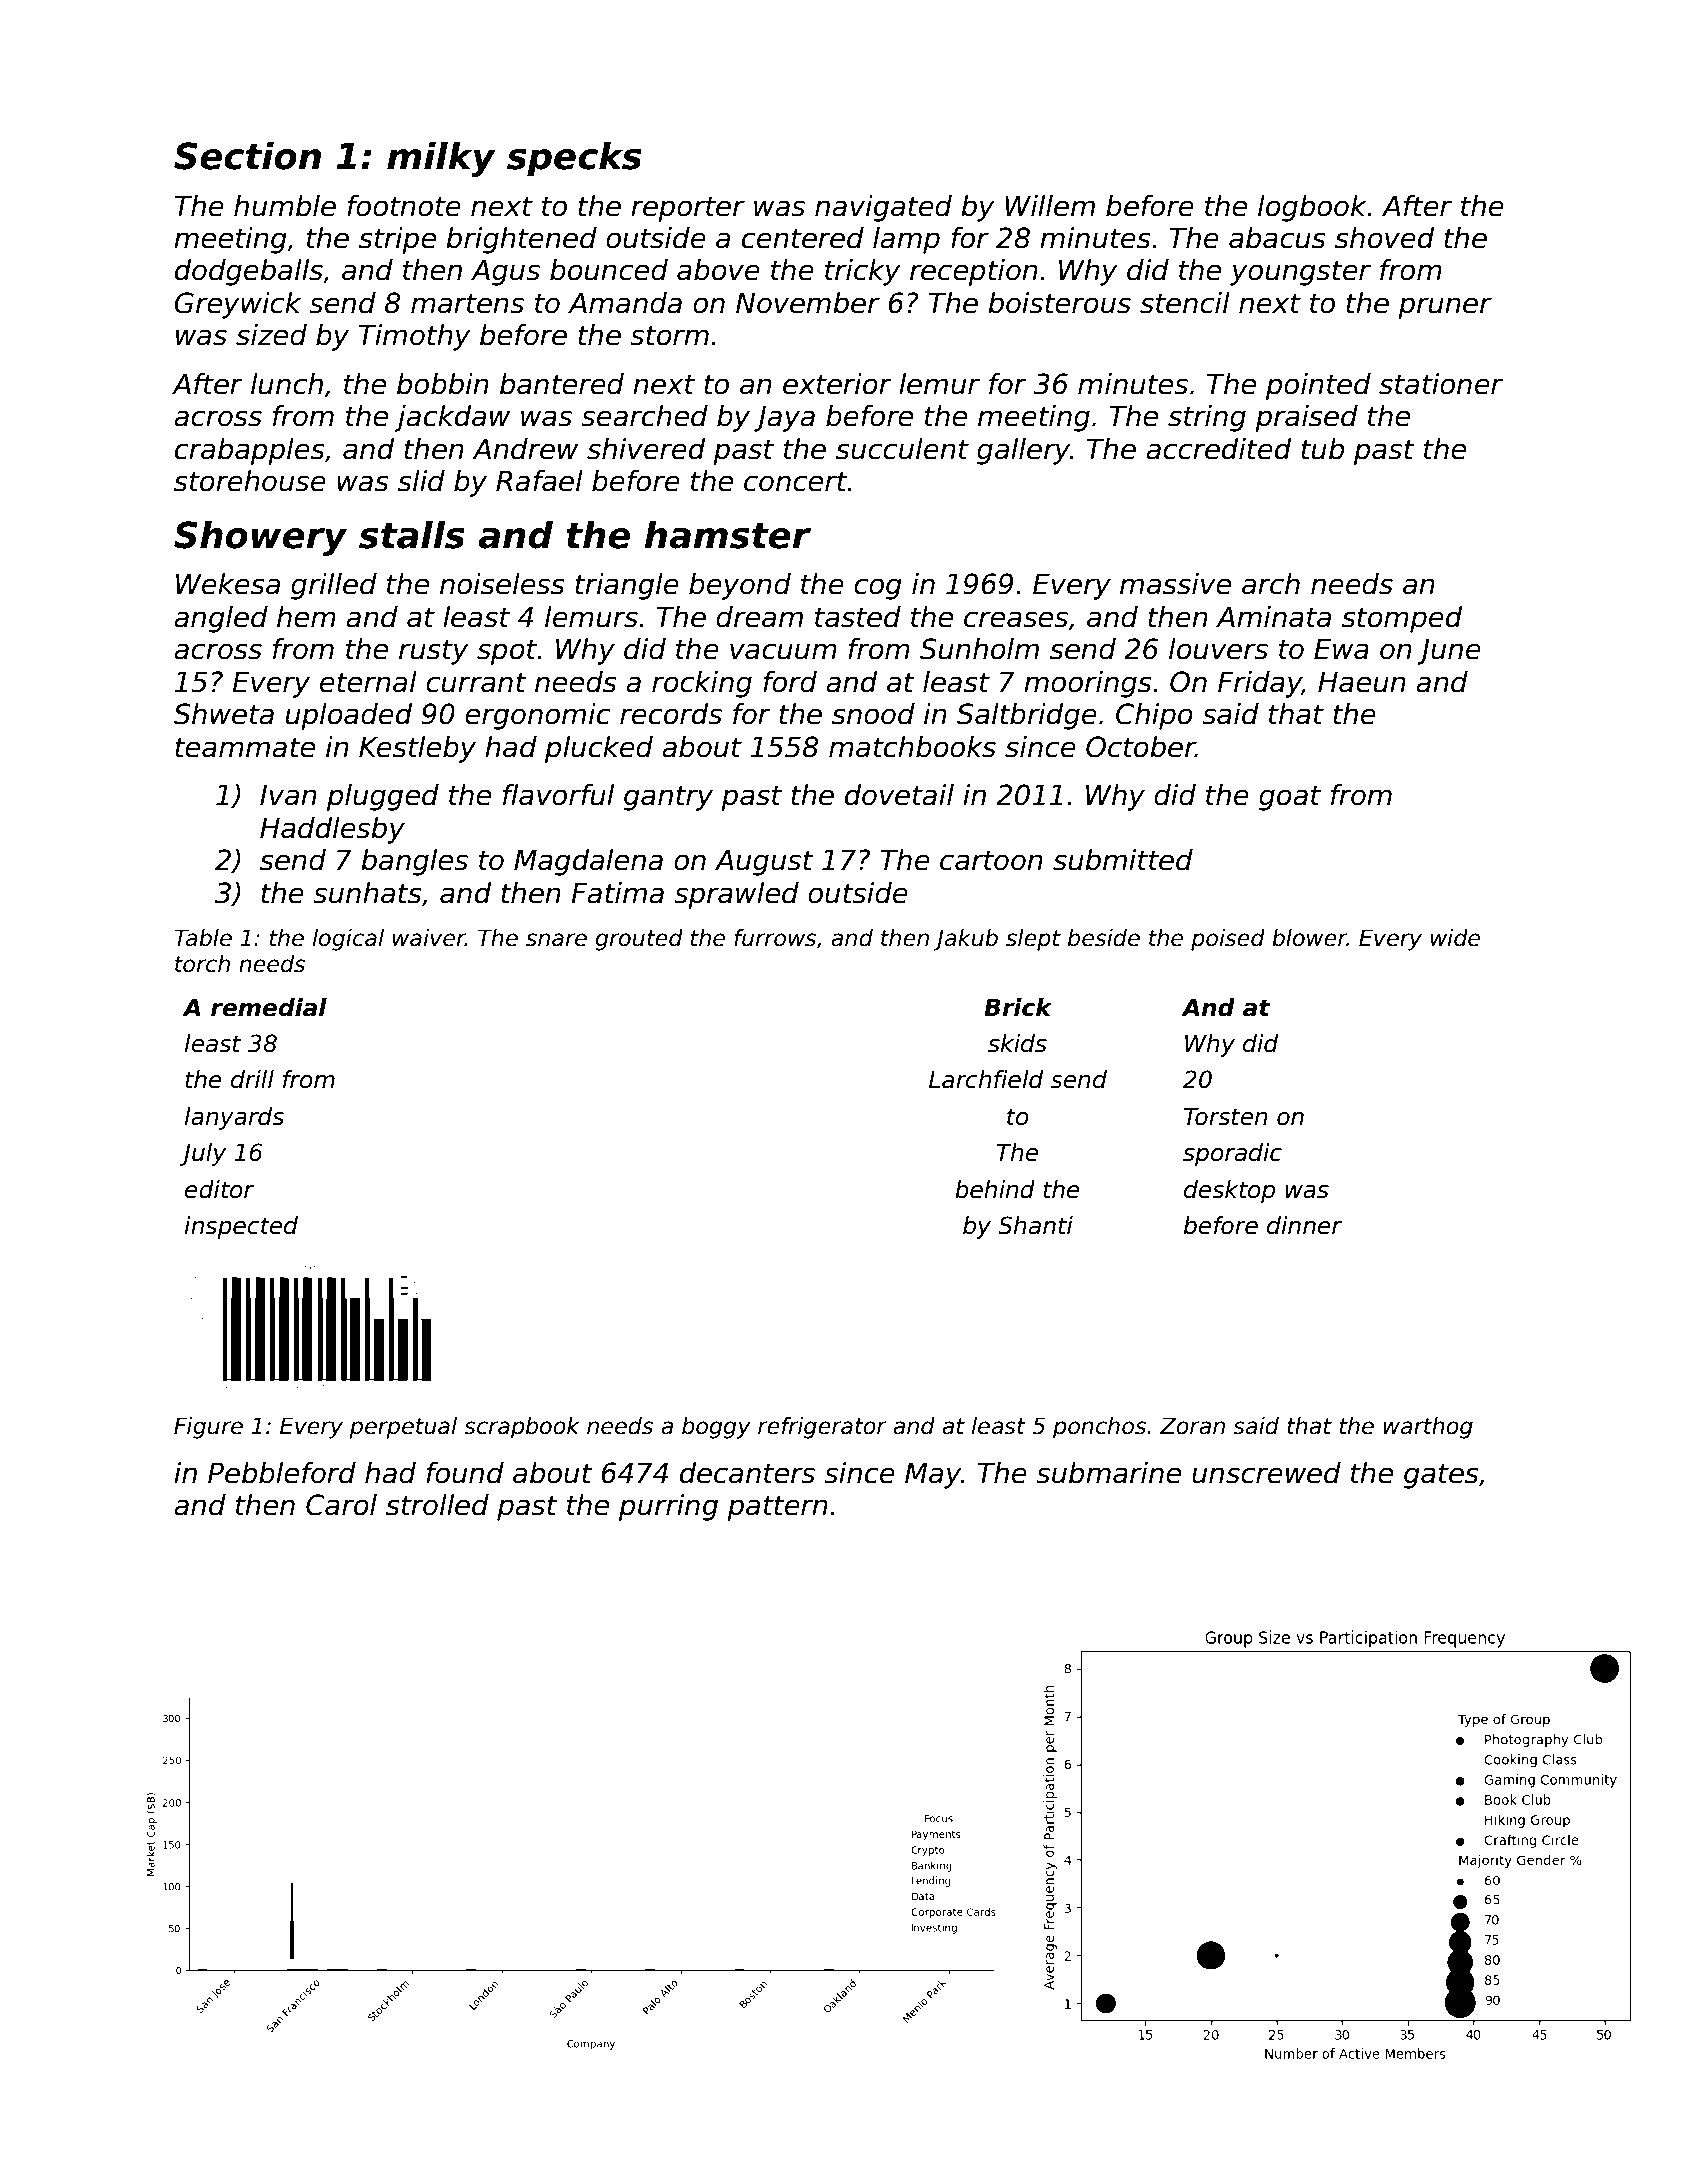 The width and height of the page is (1683, 2178). I want to click on strolled, so click(437, 1505).
